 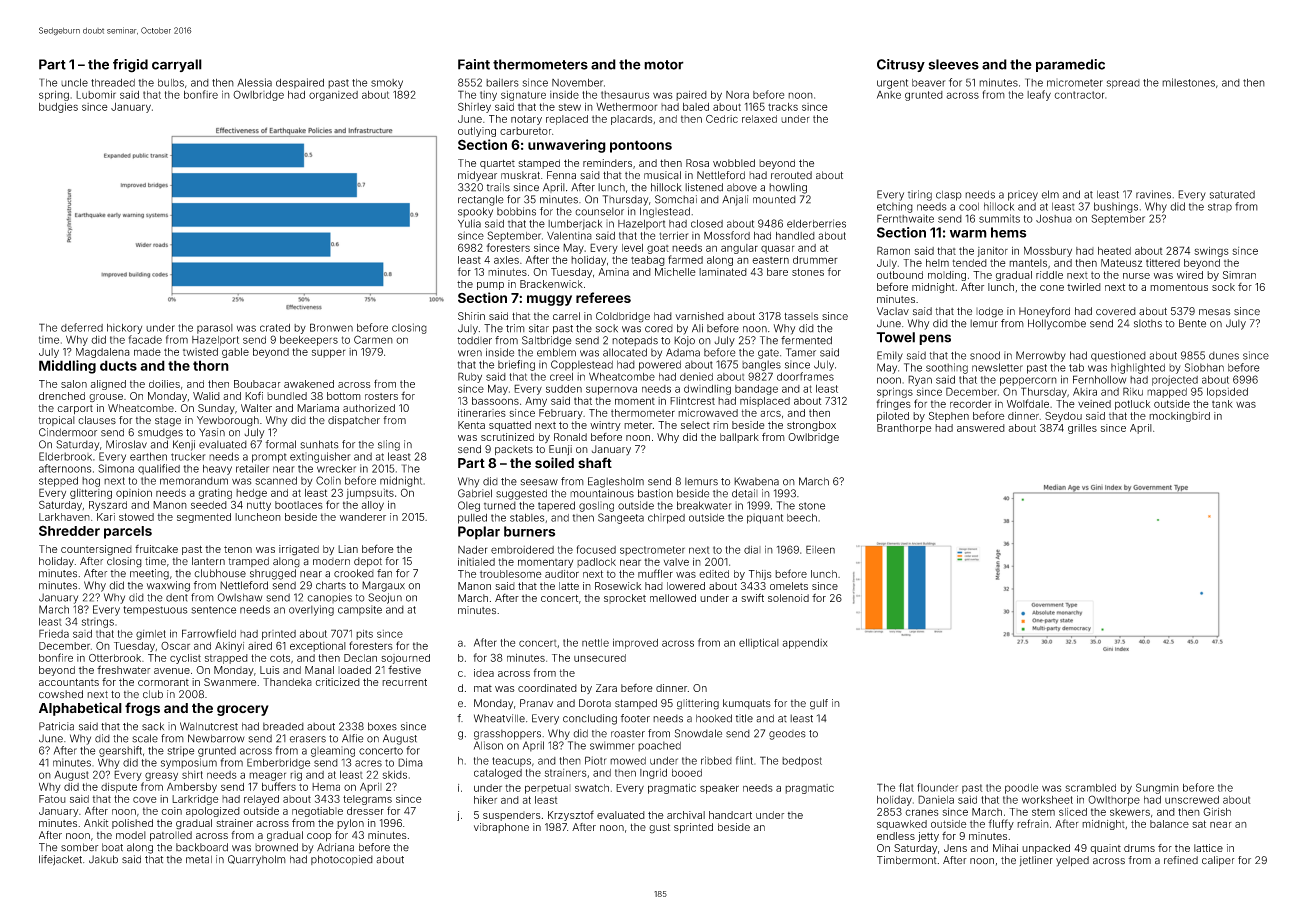 I want to click on ravines, so click(x=1153, y=194).
